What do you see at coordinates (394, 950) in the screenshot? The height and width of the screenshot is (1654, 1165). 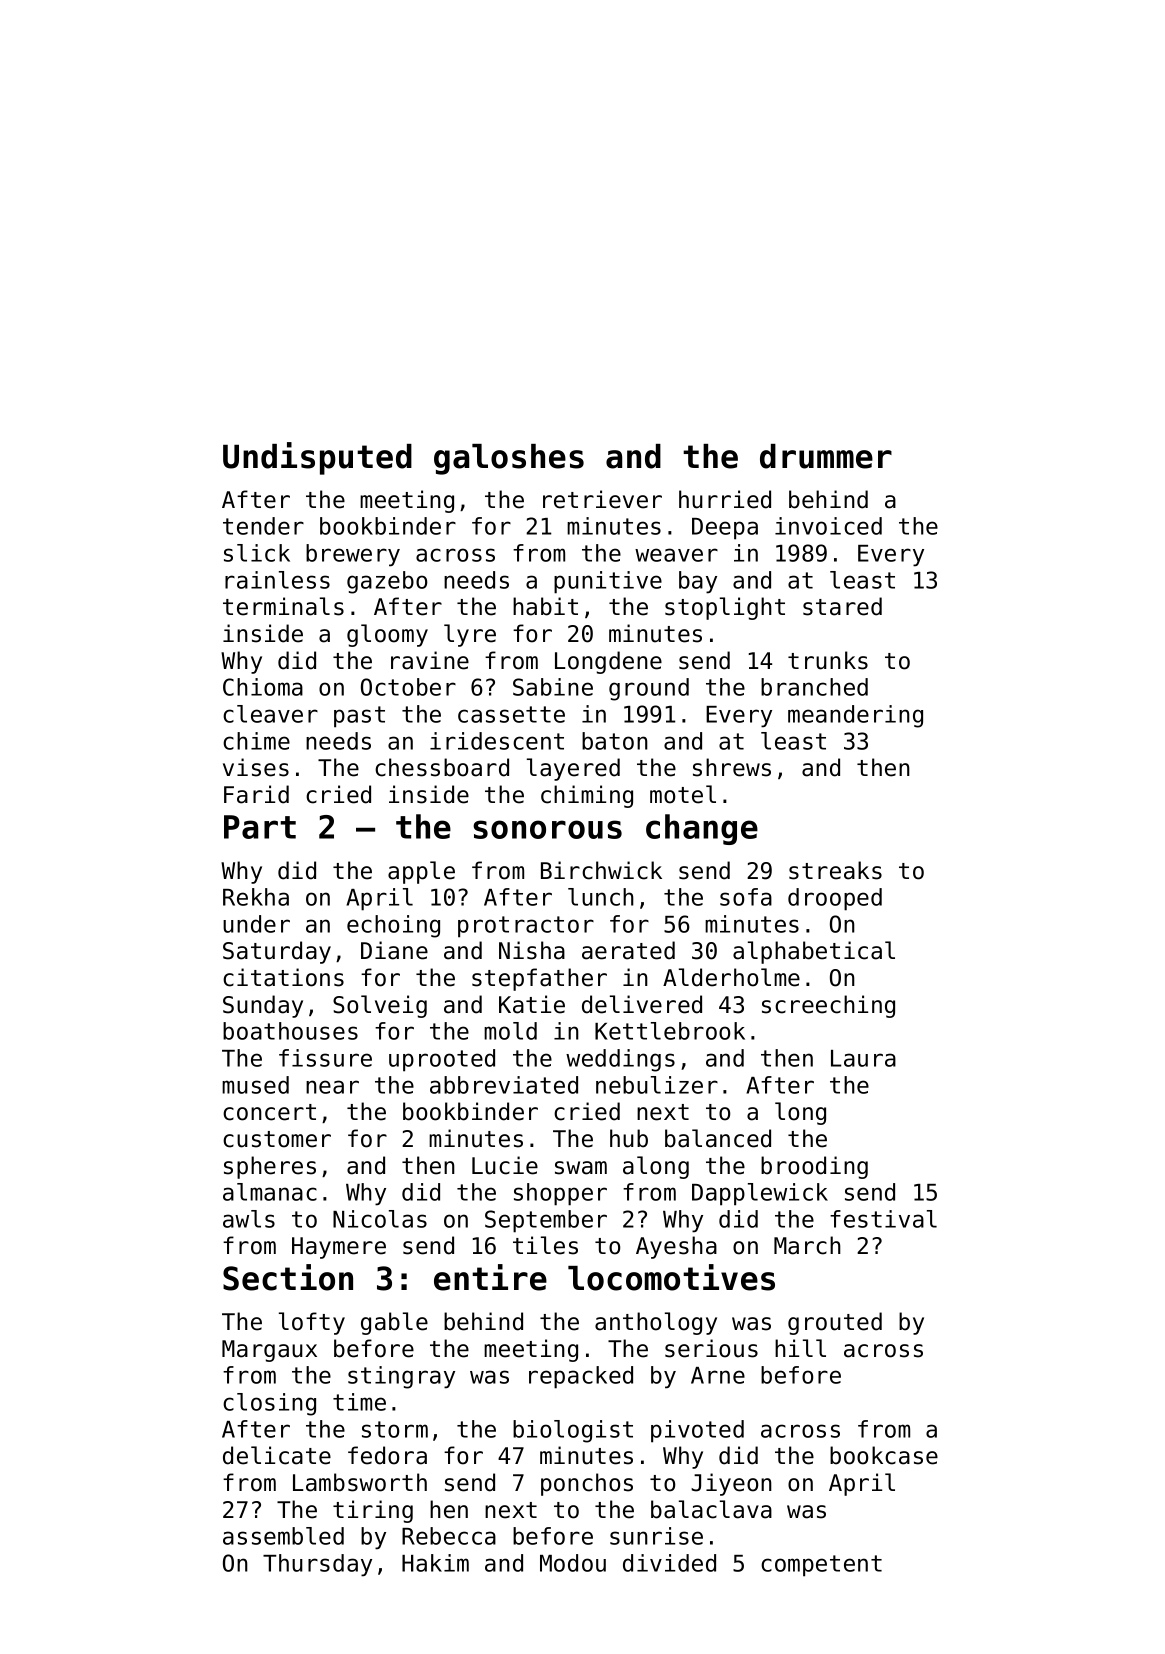 I see `Diane` at bounding box center [394, 950].
